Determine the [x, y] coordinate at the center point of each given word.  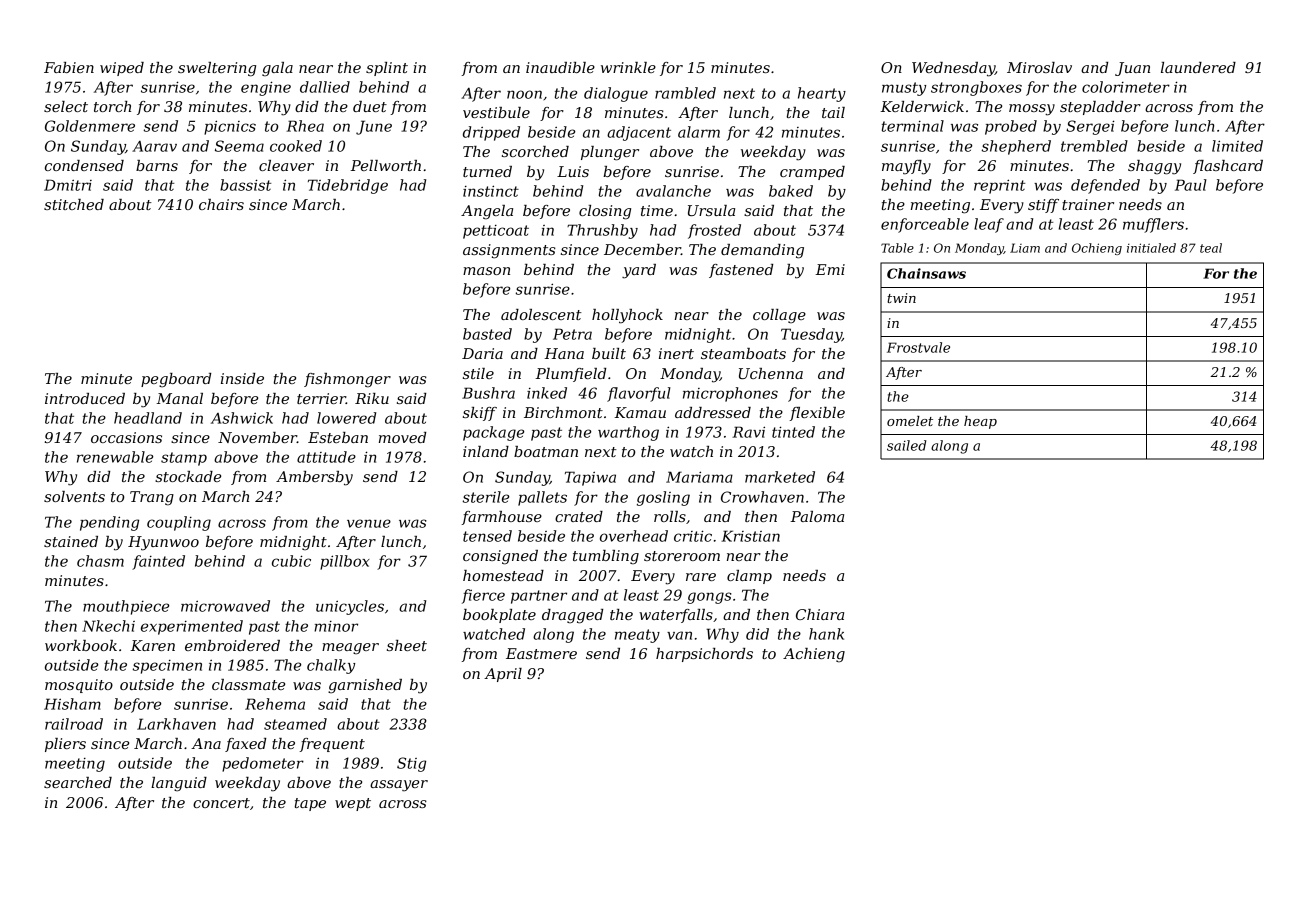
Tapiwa [590, 478]
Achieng [814, 655]
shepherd [1016, 147]
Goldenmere [90, 126]
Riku [372, 398]
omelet [910, 421]
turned [487, 171]
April [503, 675]
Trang [152, 498]
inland [486, 451]
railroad [74, 724]
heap [980, 422]
